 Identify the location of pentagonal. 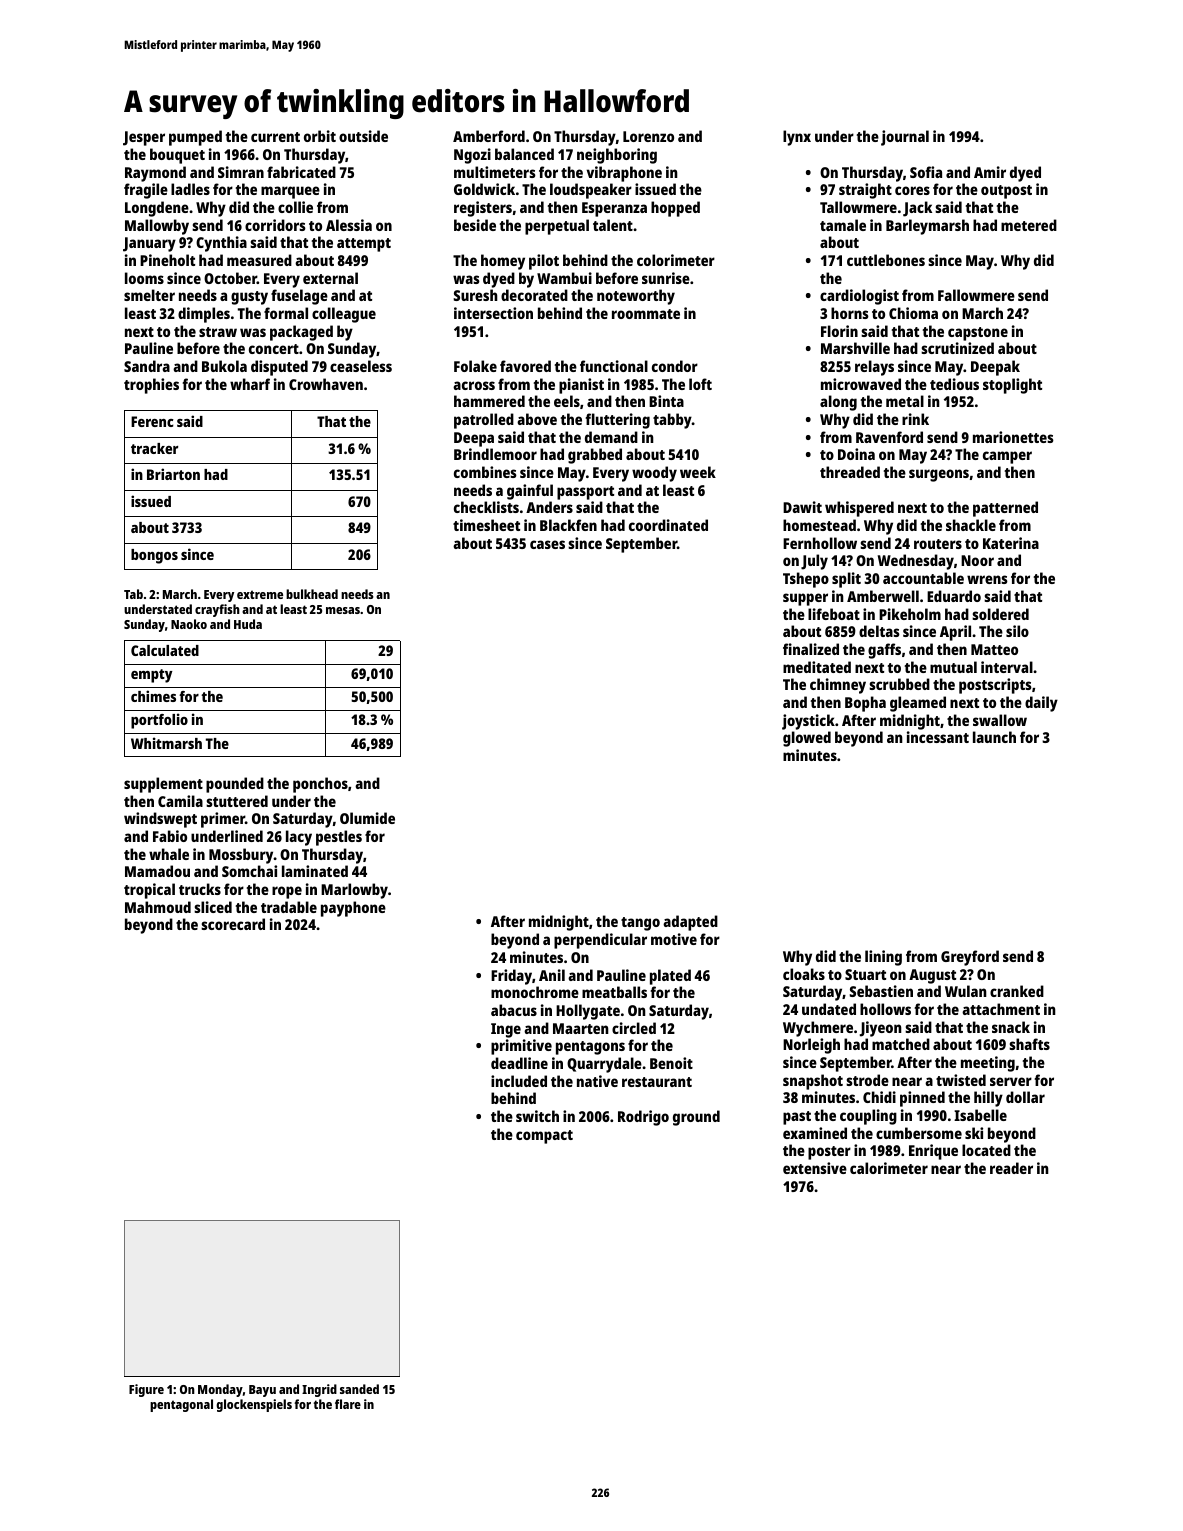
(181, 1405).
